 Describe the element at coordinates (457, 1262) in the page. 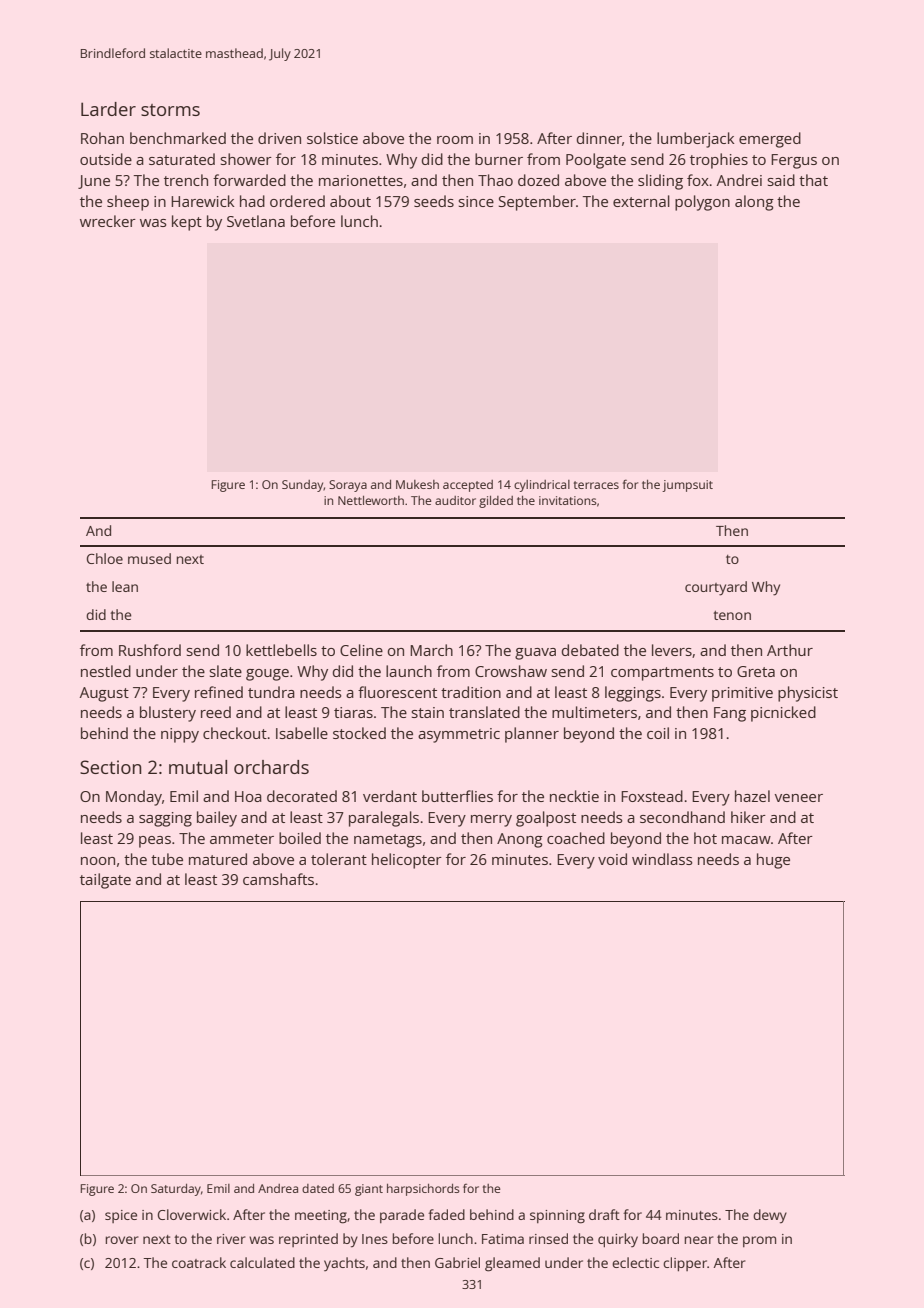

I see `Gabriel` at that location.
